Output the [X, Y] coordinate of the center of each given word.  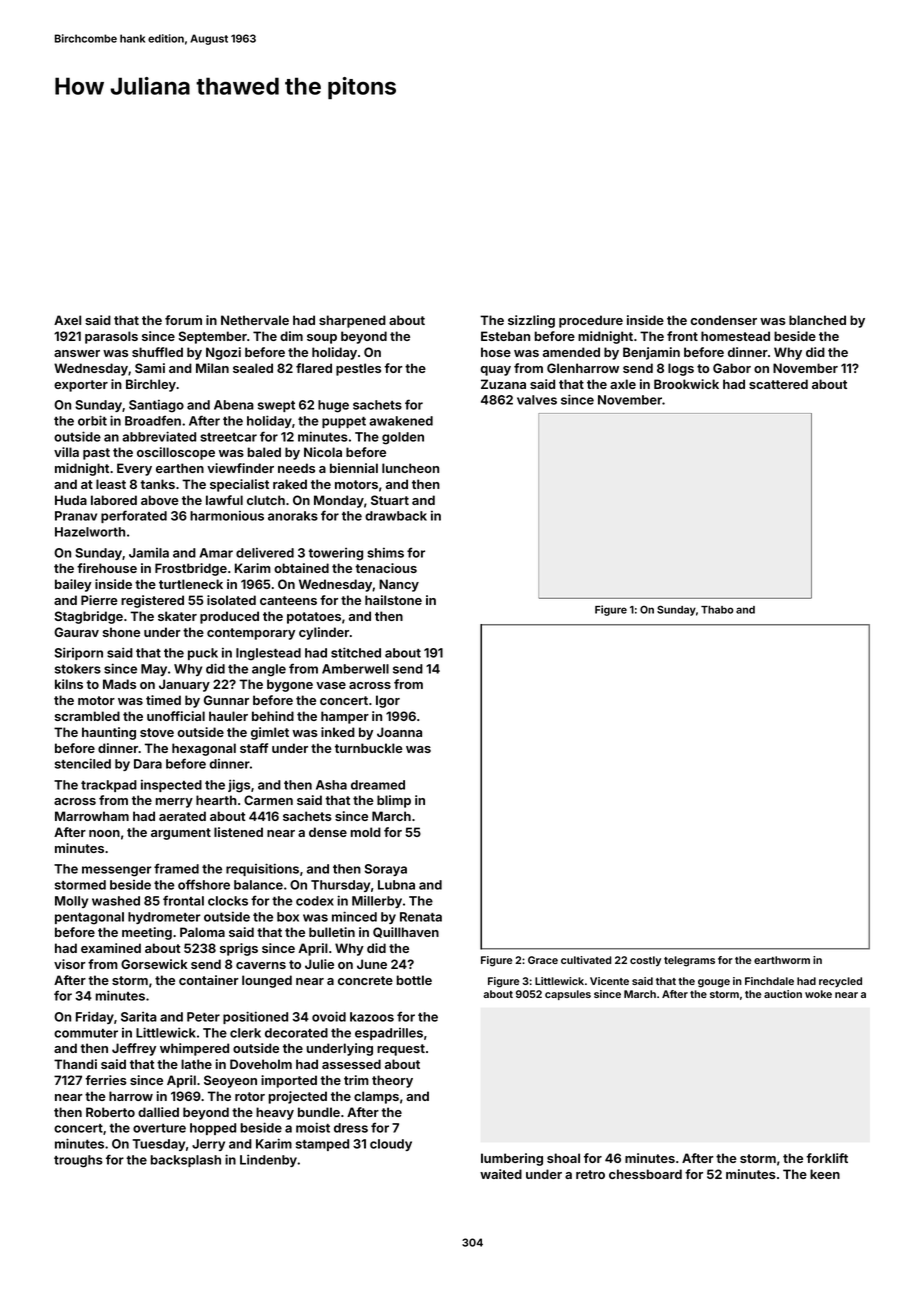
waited [501, 1174]
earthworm [782, 960]
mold [366, 832]
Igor [388, 701]
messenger [117, 871]
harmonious [227, 515]
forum [183, 320]
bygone [290, 685]
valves [537, 400]
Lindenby [268, 1160]
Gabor [732, 368]
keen [825, 1174]
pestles [358, 369]
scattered [778, 384]
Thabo [717, 610]
